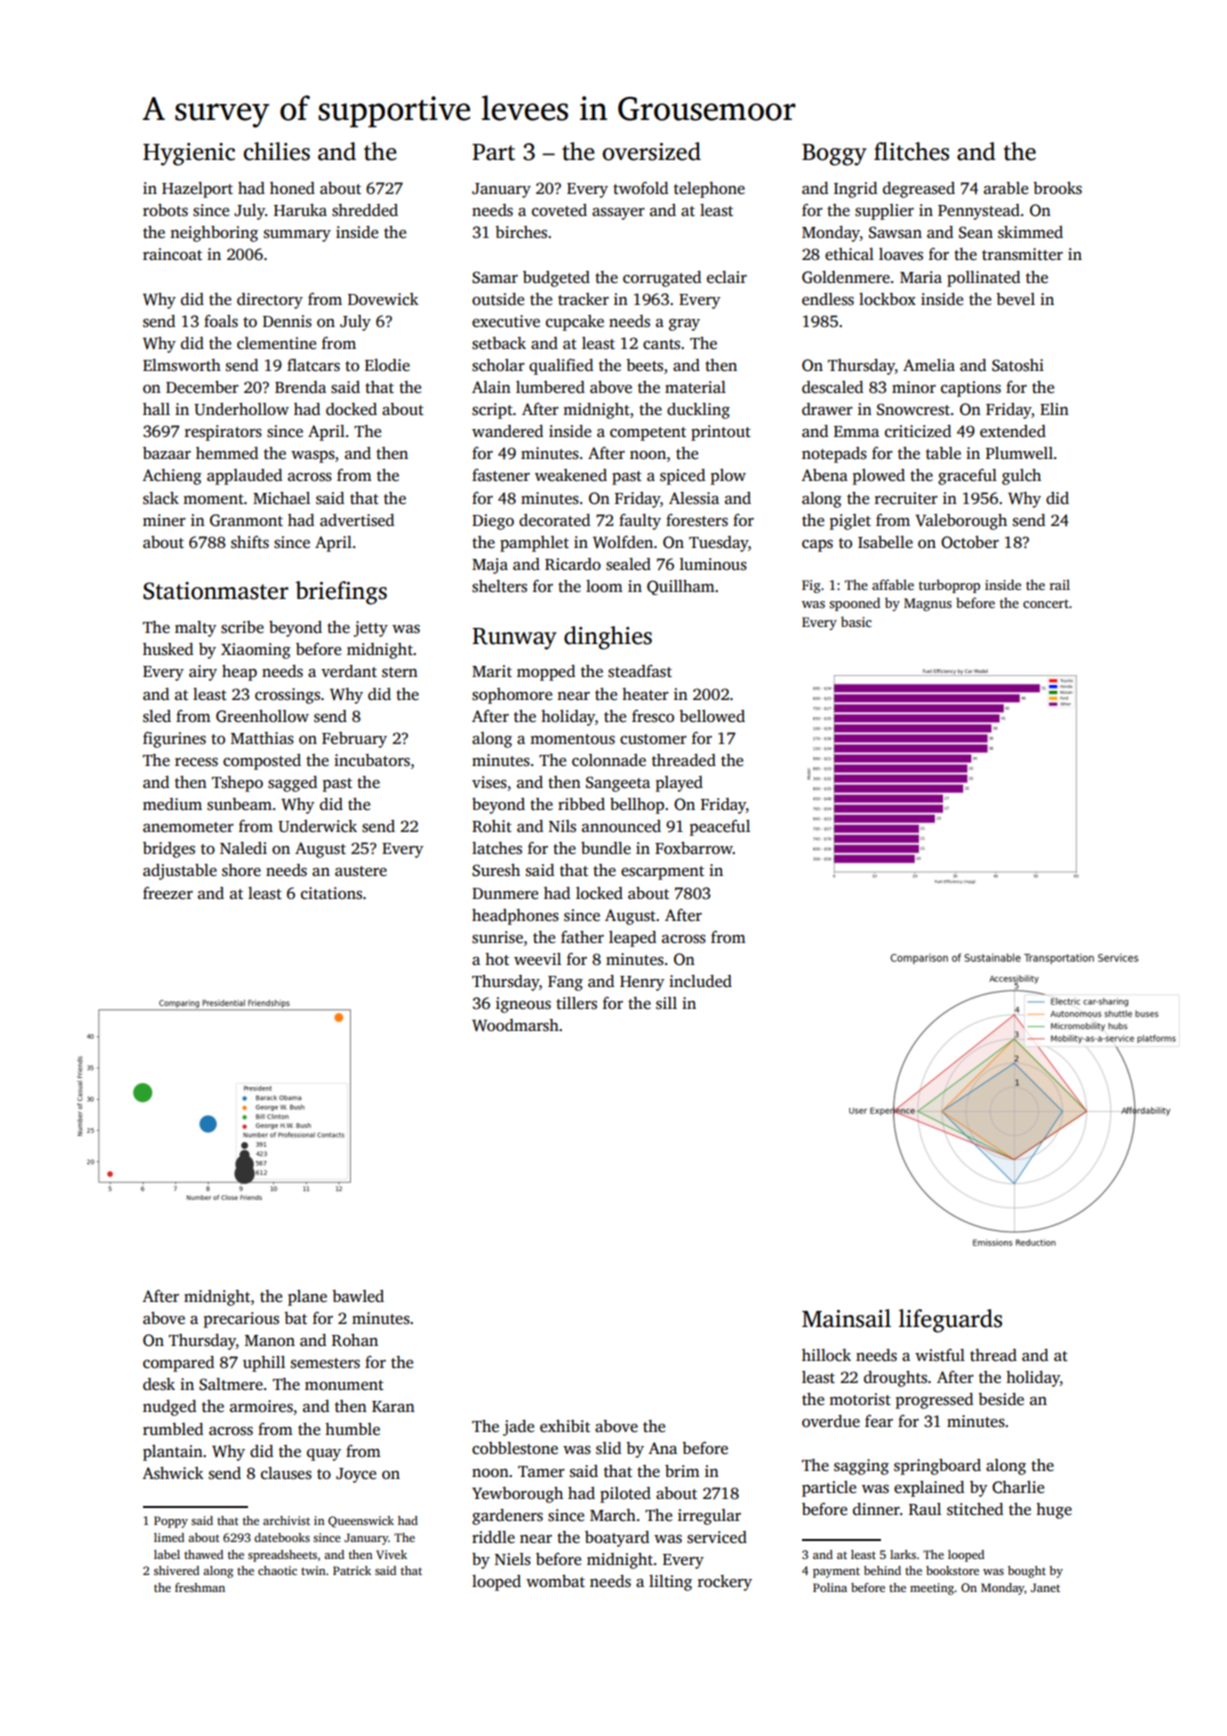 The image size is (1227, 1736). I want to click on freshman, so click(200, 1587).
